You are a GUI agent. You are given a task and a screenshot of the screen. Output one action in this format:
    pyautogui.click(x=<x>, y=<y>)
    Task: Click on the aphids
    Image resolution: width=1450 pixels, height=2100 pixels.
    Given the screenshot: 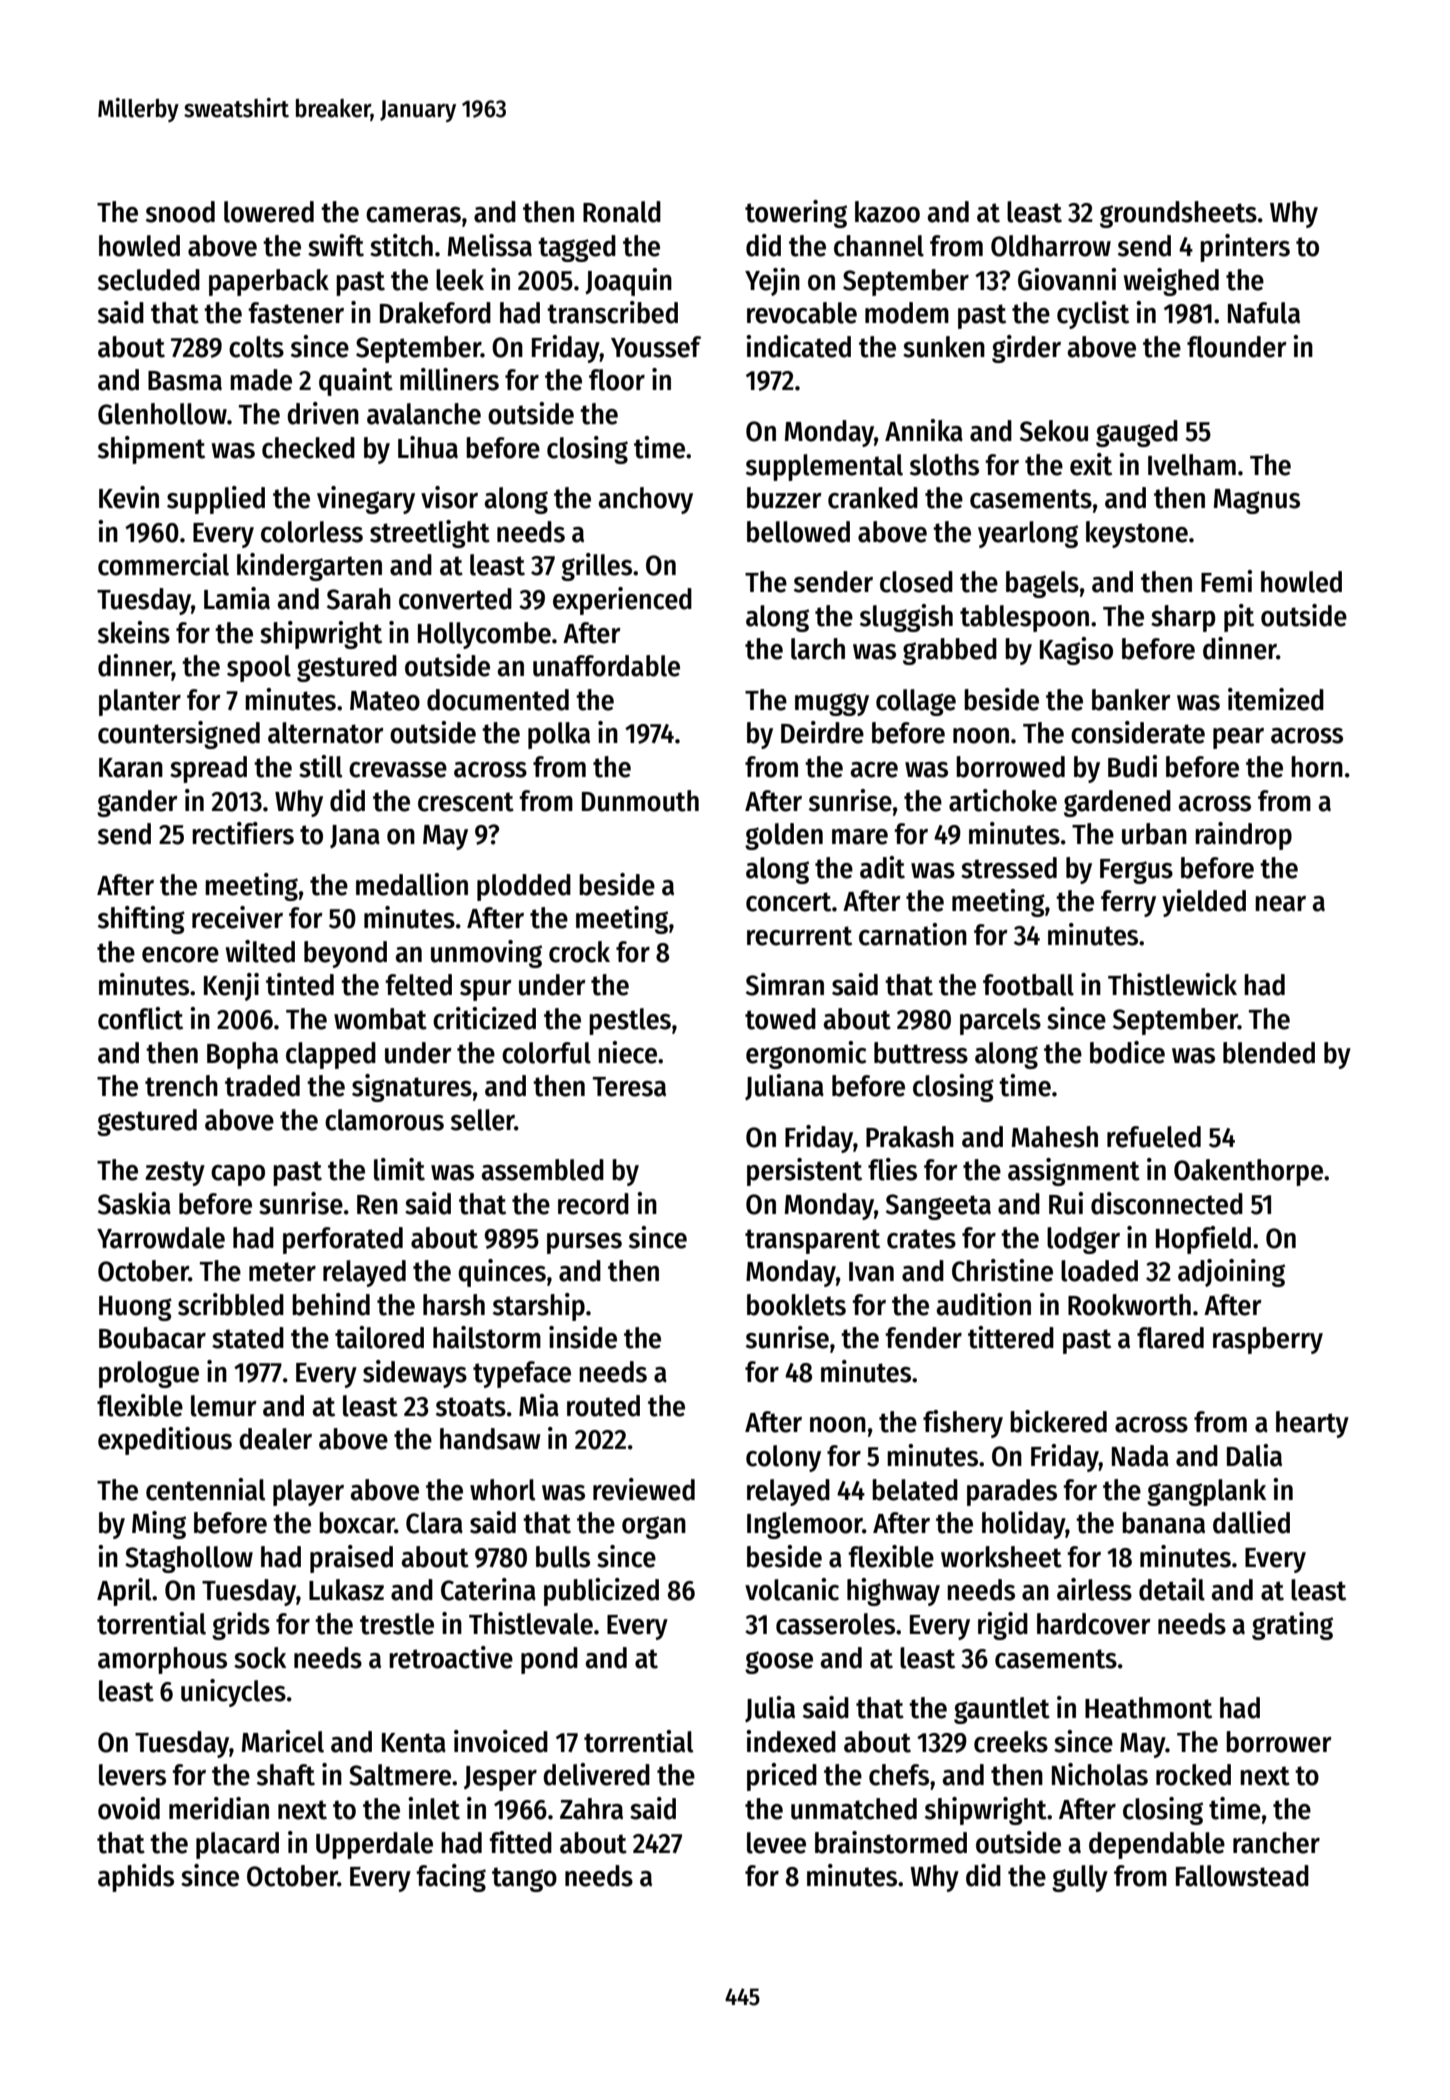 What is the action you would take?
    pyautogui.click(x=136, y=1878)
